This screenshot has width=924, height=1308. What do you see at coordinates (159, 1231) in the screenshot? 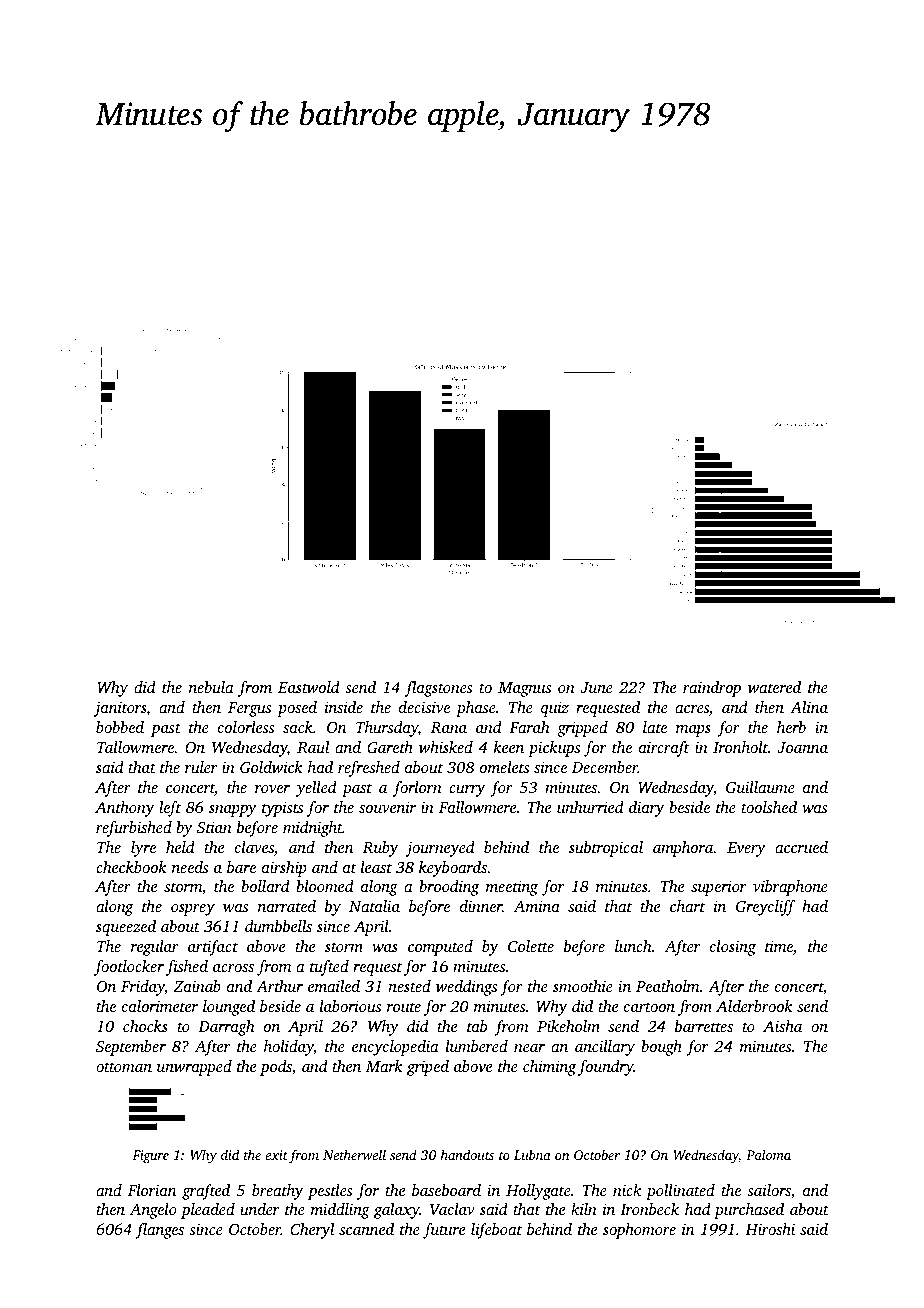
I see `flanges` at bounding box center [159, 1231].
